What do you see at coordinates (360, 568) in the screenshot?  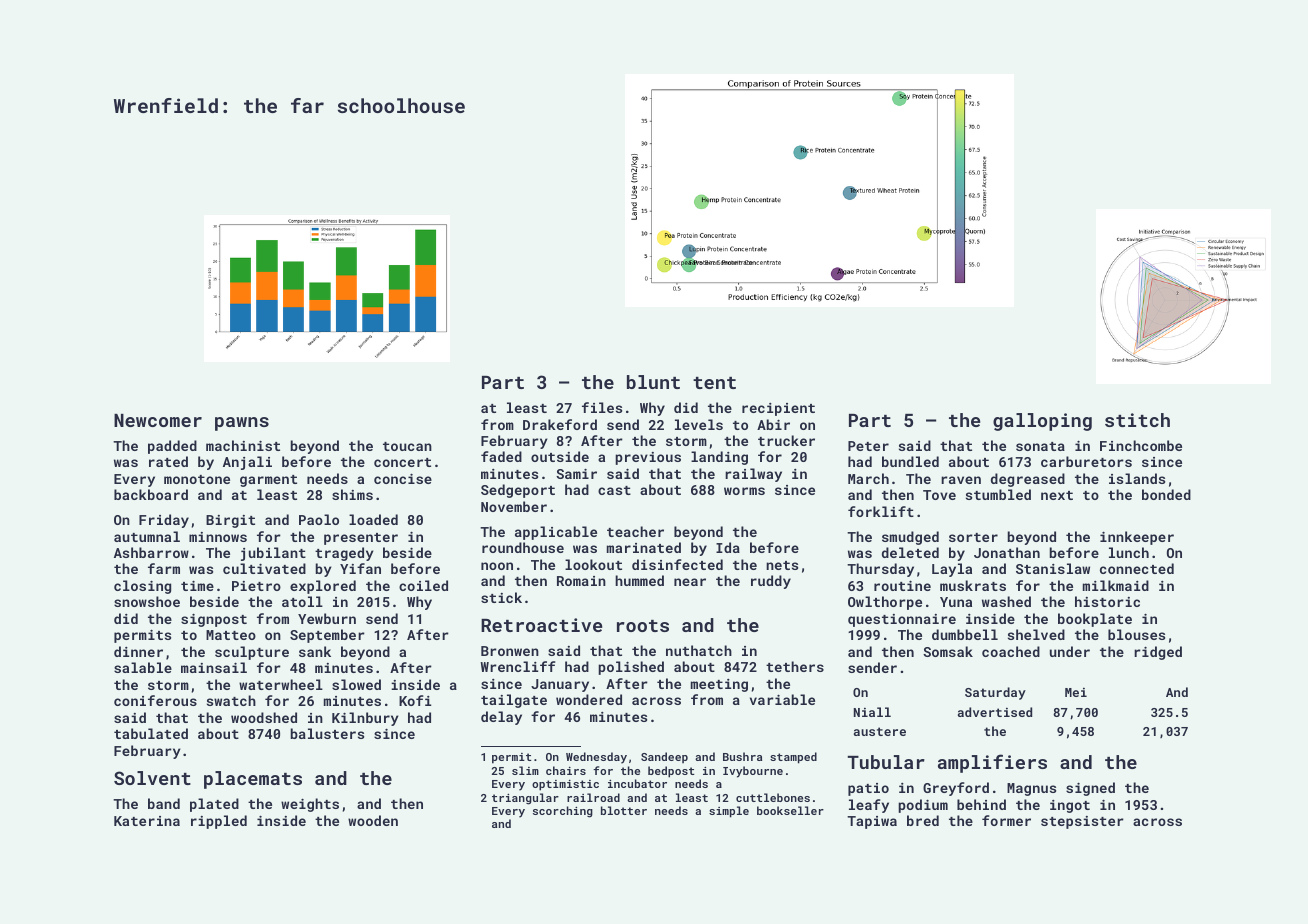 I see `Yifan` at bounding box center [360, 568].
